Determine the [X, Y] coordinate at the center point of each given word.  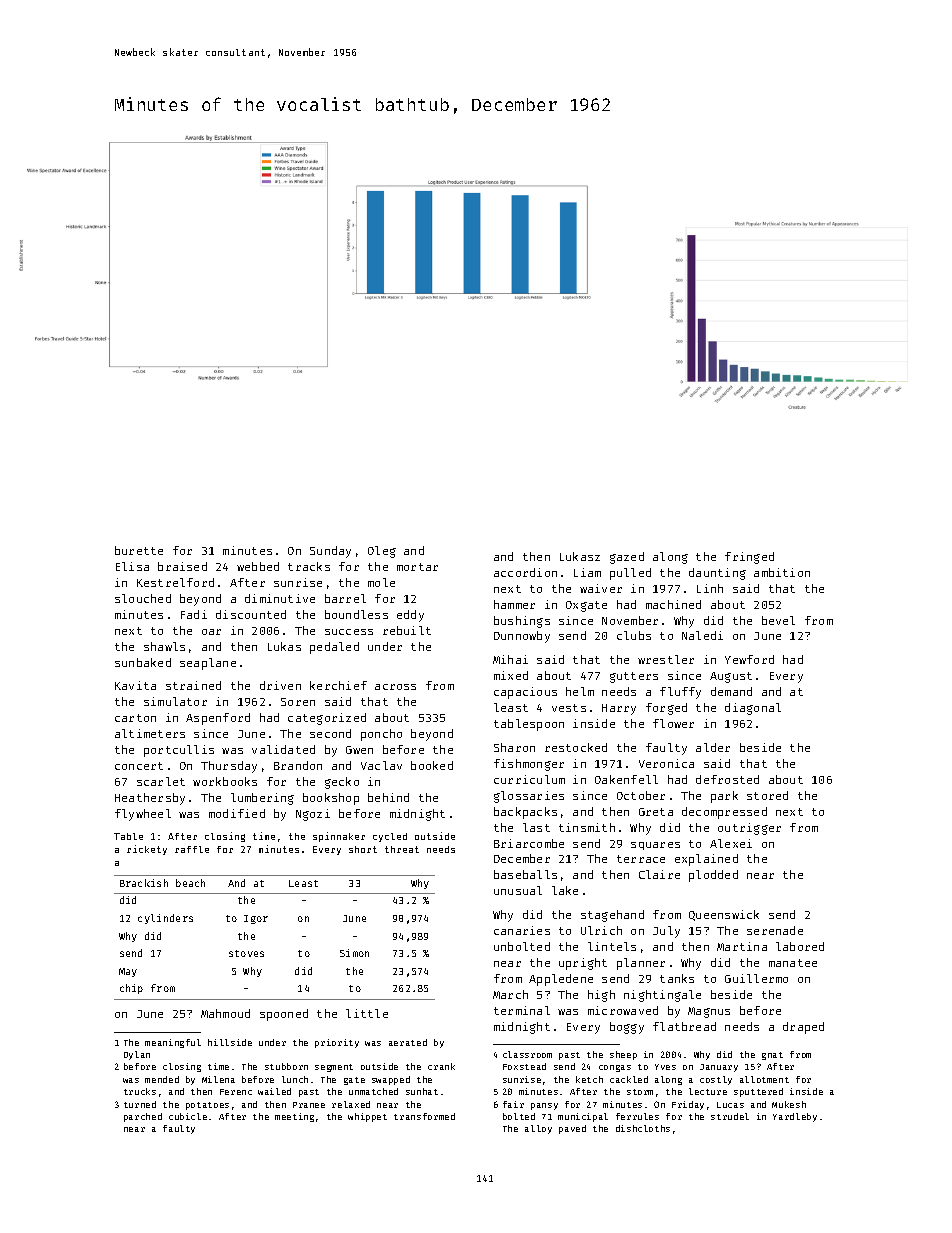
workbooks [225, 781]
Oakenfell [626, 779]
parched [143, 1117]
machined [673, 604]
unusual [518, 890]
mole [381, 582]
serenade [775, 930]
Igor [256, 919]
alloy [538, 1129]
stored [767, 795]
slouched [143, 598]
